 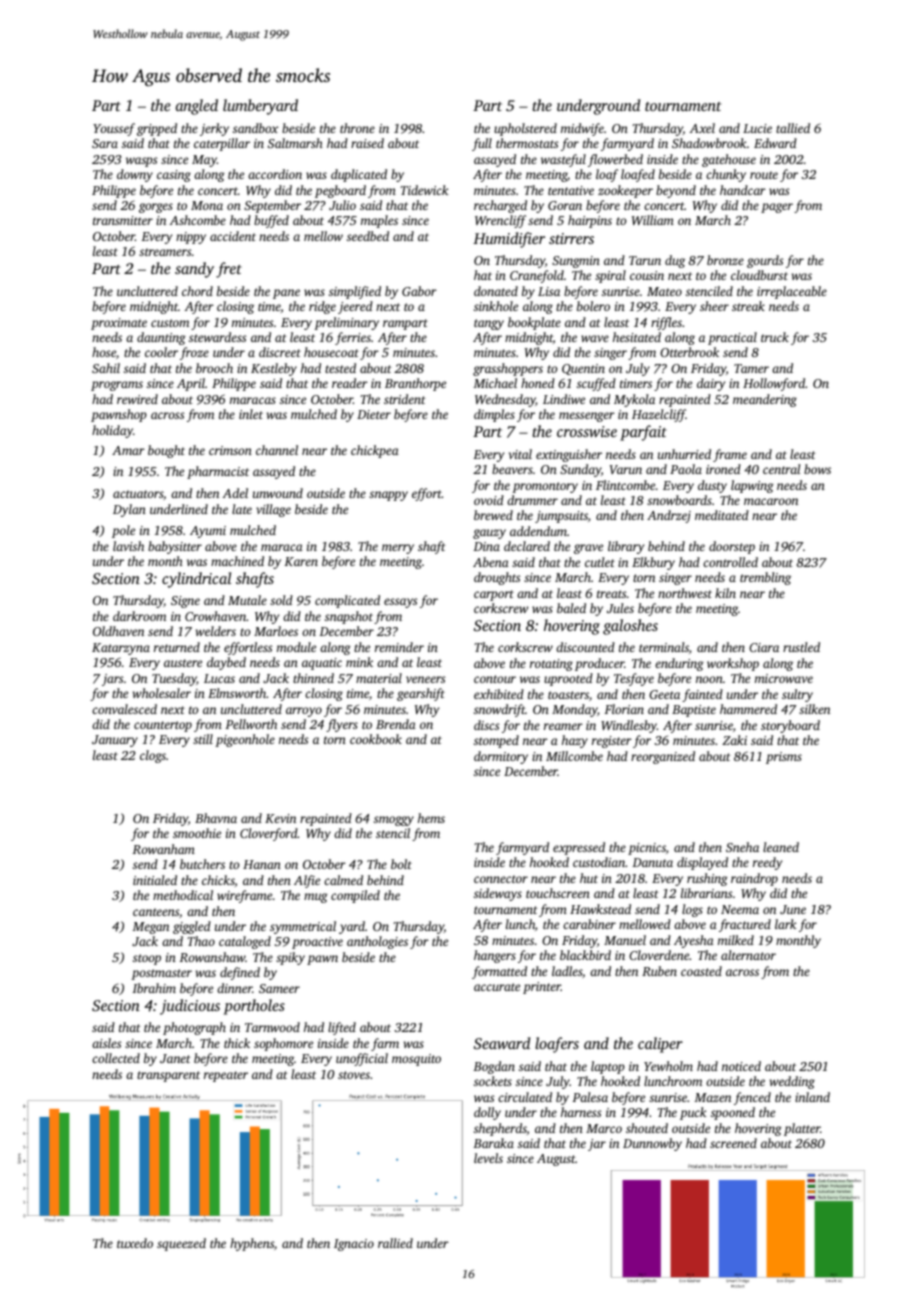 What do you see at coordinates (793, 128) in the screenshot?
I see `tallied` at bounding box center [793, 128].
